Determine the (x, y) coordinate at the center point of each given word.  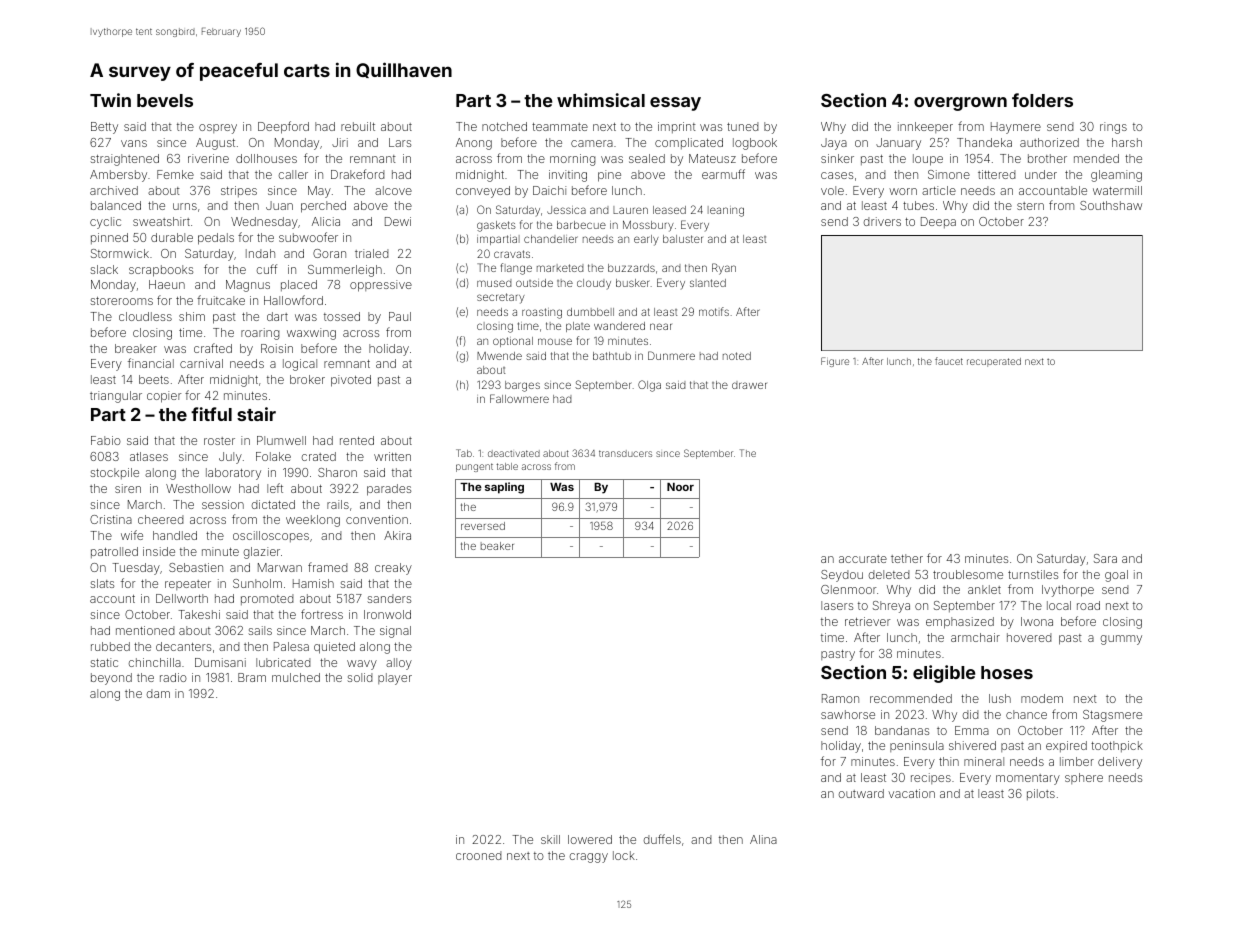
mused (494, 283)
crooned (479, 855)
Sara (1105, 558)
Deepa (938, 222)
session (223, 504)
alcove (393, 190)
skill (550, 839)
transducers (625, 453)
